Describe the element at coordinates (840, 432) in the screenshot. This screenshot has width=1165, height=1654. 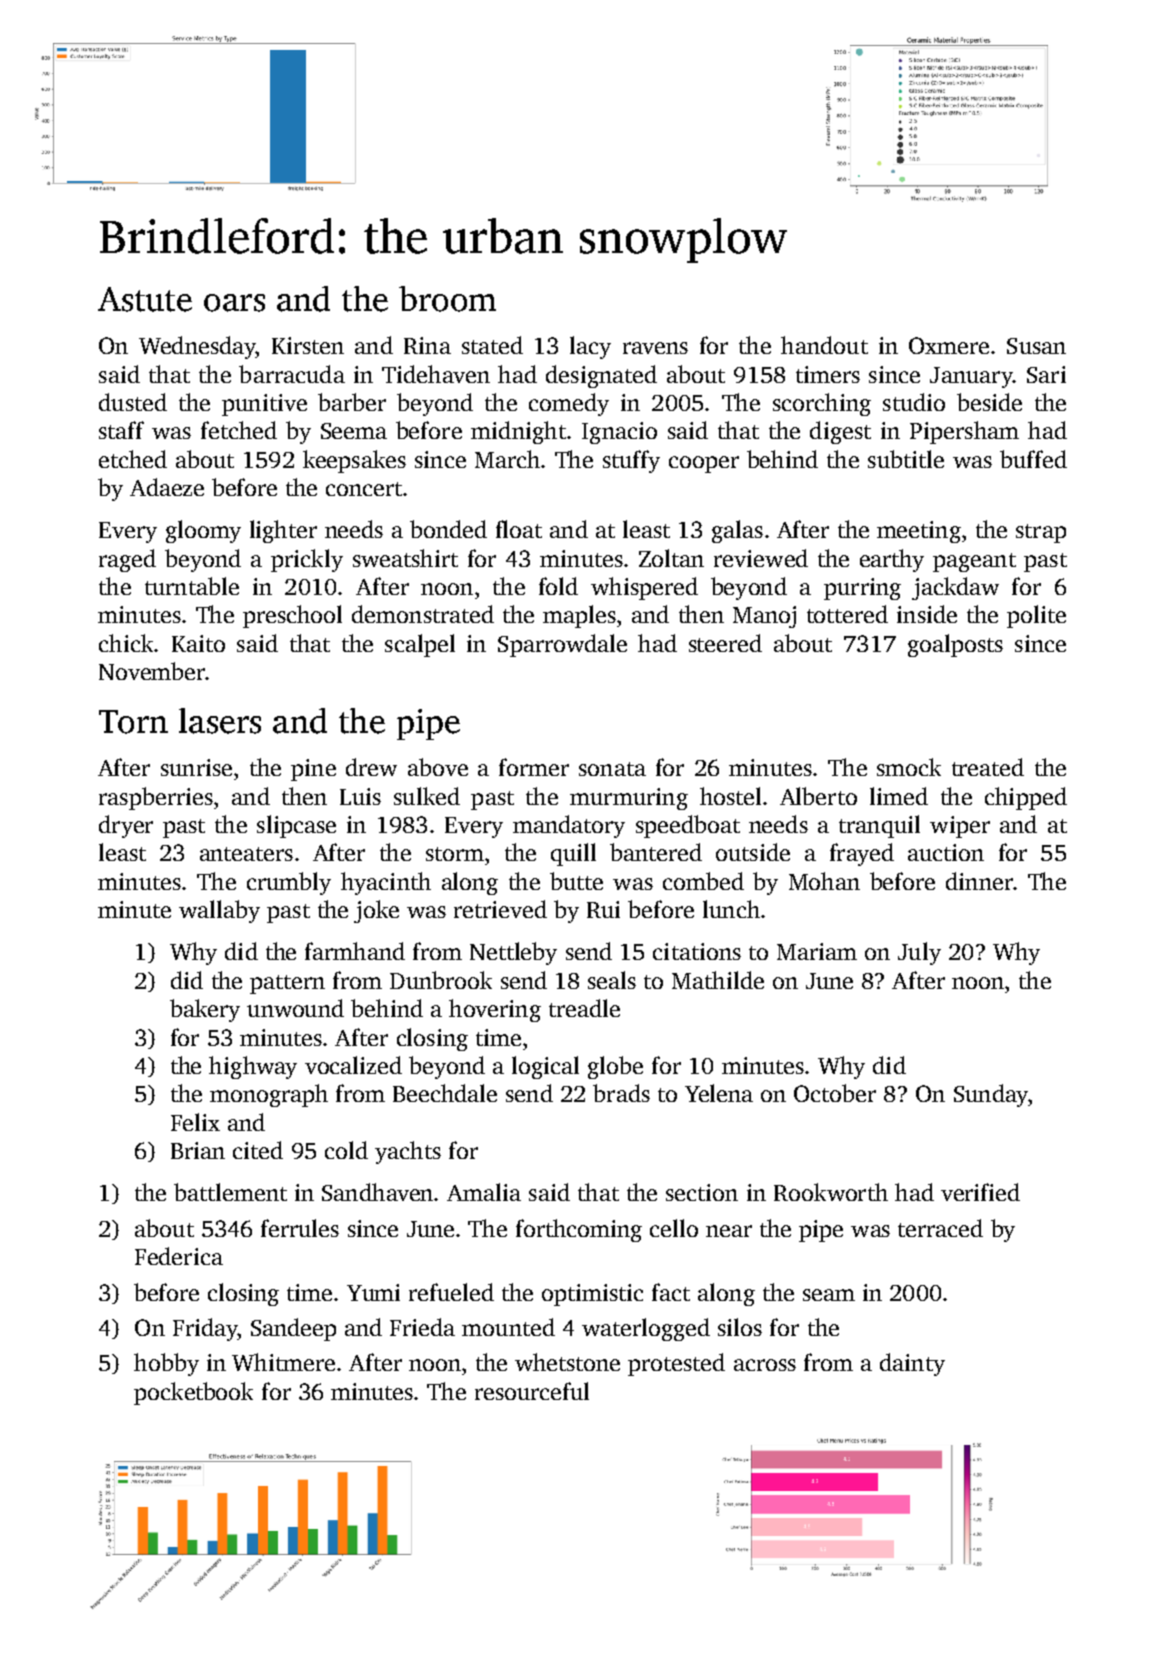
I see `digest` at that location.
